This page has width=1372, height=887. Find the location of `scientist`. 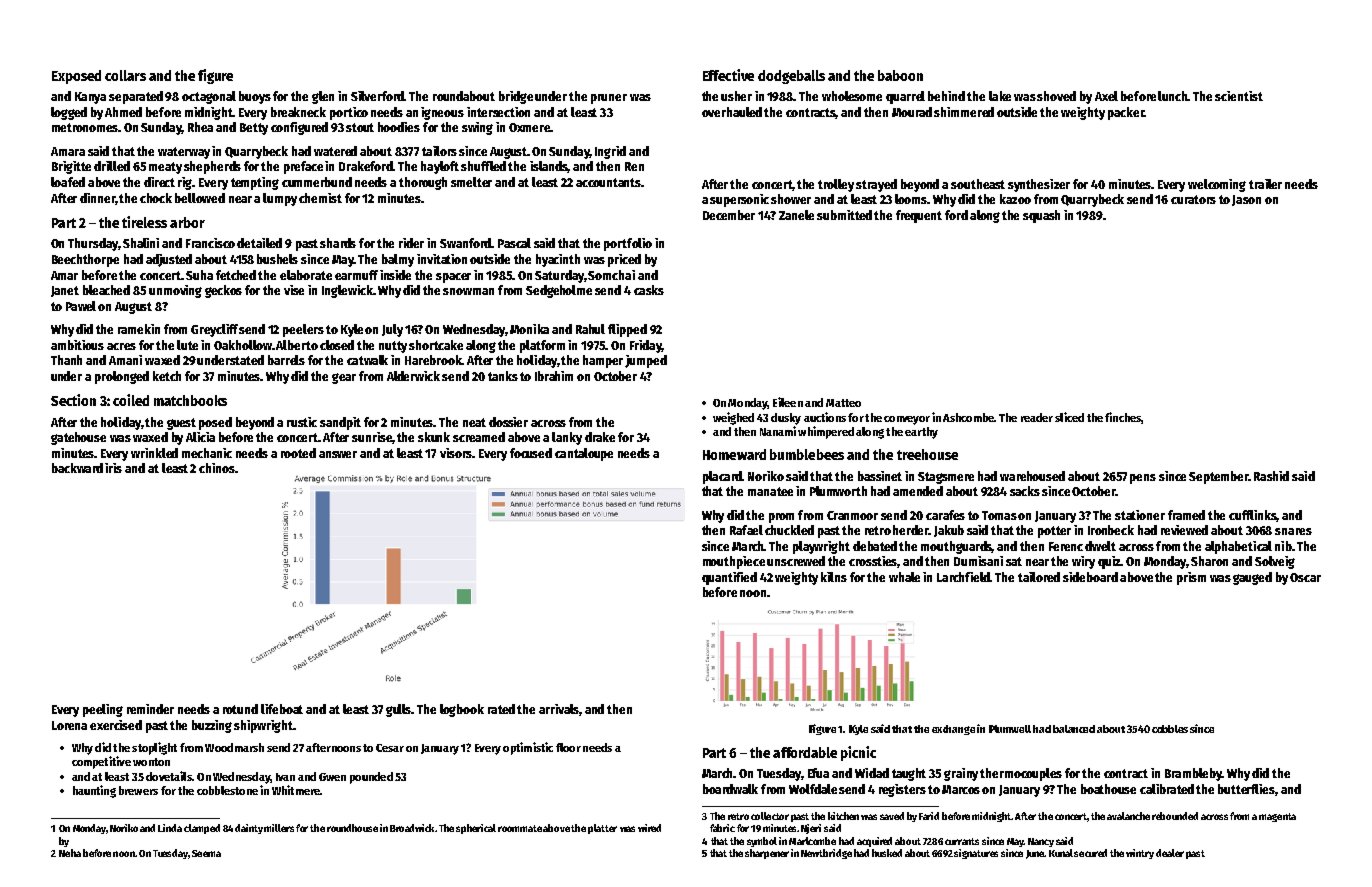

scientist is located at coordinates (1239, 96).
